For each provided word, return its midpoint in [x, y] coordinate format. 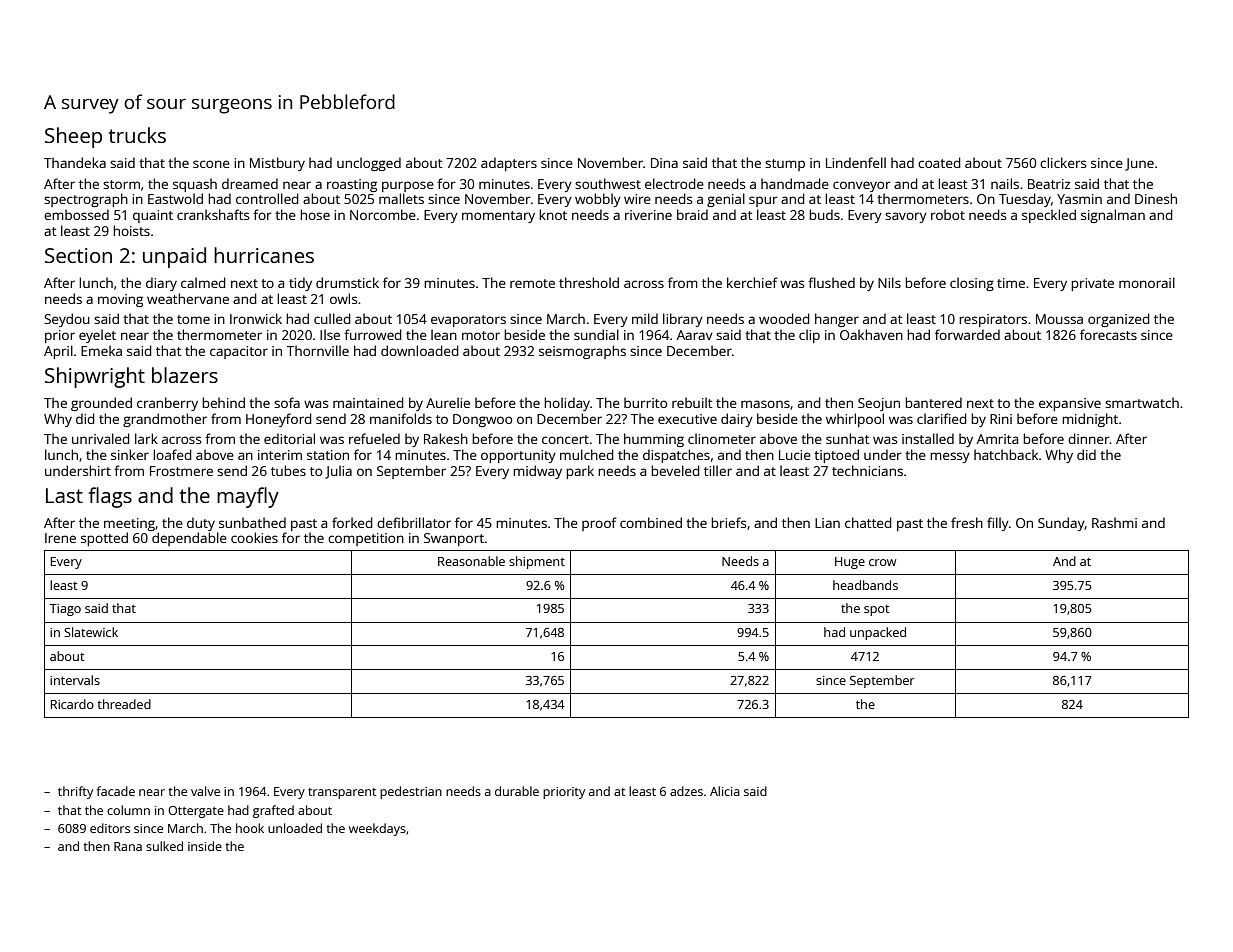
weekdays [377, 829]
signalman [1113, 216]
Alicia [725, 791]
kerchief [752, 282]
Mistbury [277, 164]
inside [205, 846]
